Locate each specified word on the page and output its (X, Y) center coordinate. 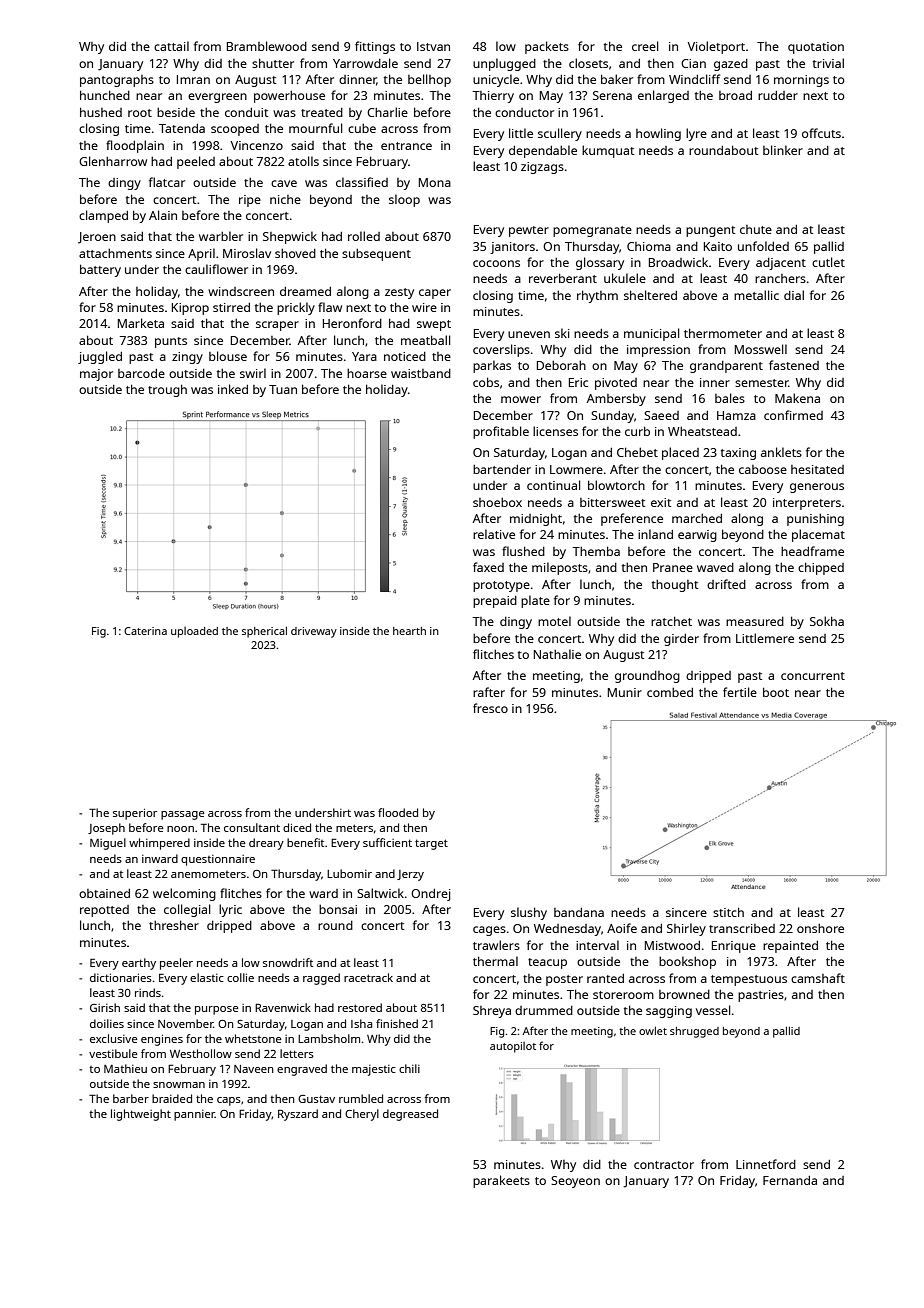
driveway (314, 632)
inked (233, 389)
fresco (490, 708)
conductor (524, 112)
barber (131, 1098)
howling (658, 134)
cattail (171, 46)
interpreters (807, 504)
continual (553, 485)
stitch (728, 912)
